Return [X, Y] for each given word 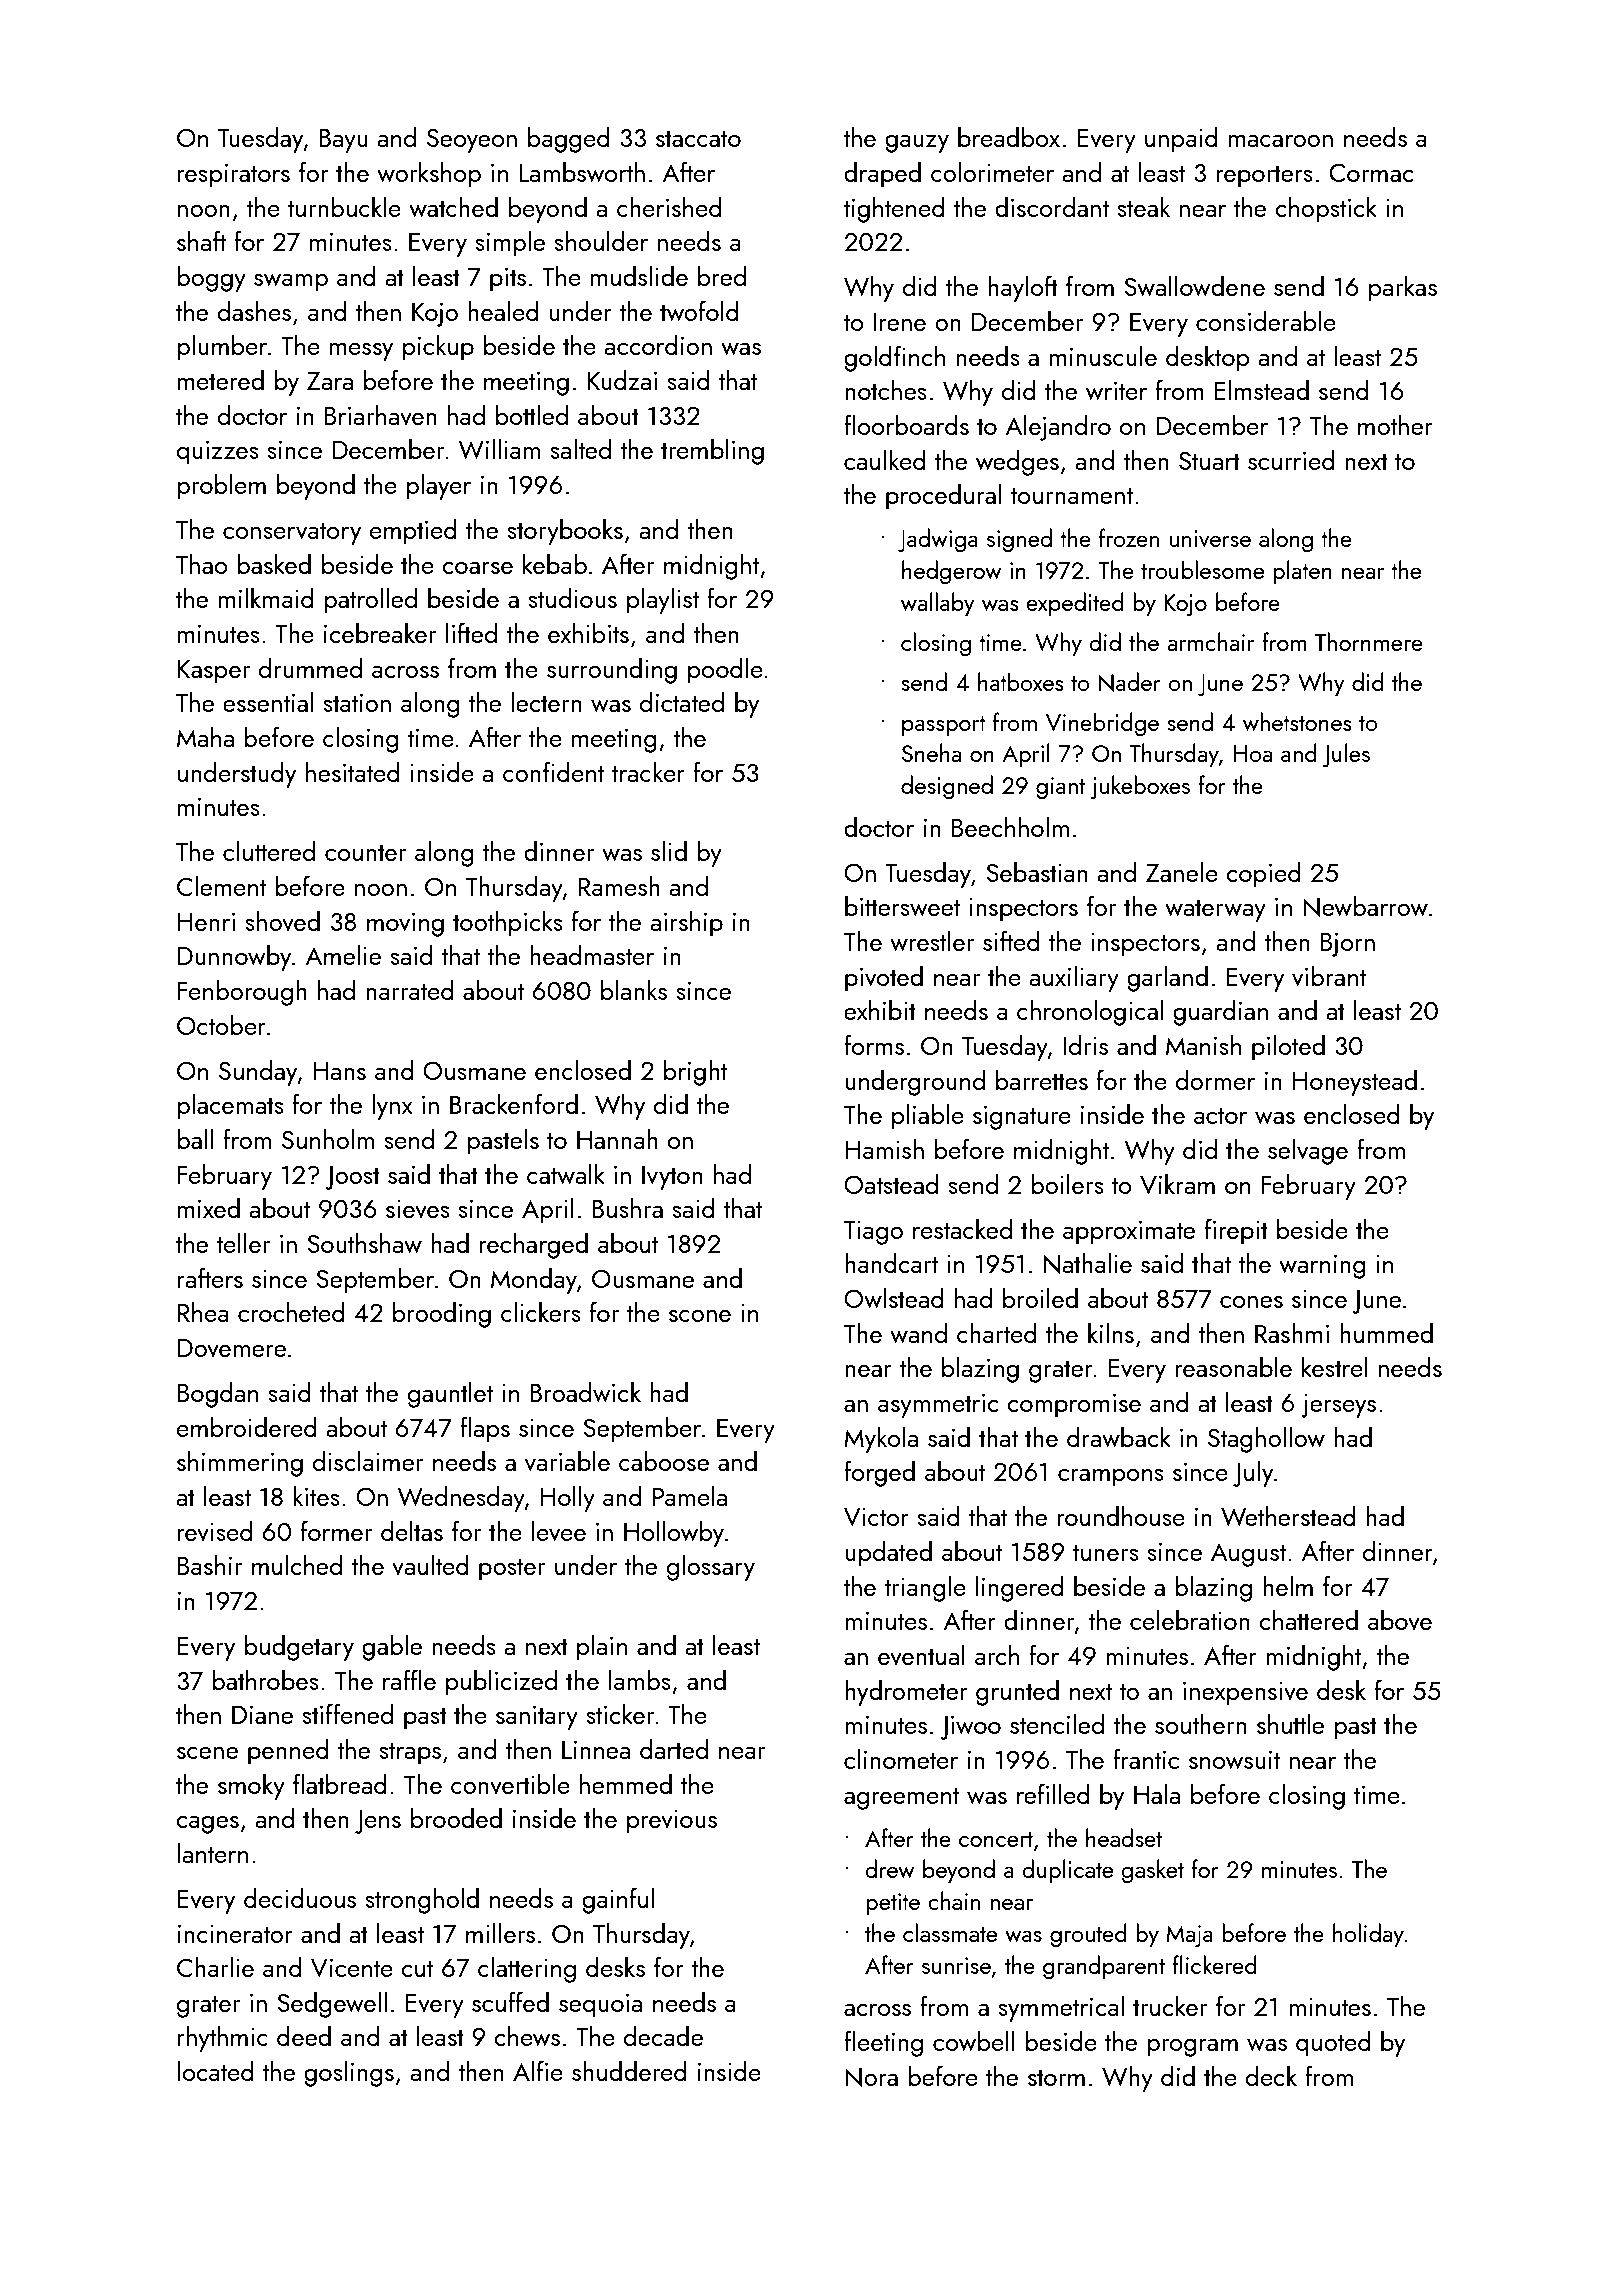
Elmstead [1262, 390]
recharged [534, 1246]
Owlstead [894, 1298]
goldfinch [894, 359]
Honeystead [1355, 1083]
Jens [378, 1822]
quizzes [218, 453]
